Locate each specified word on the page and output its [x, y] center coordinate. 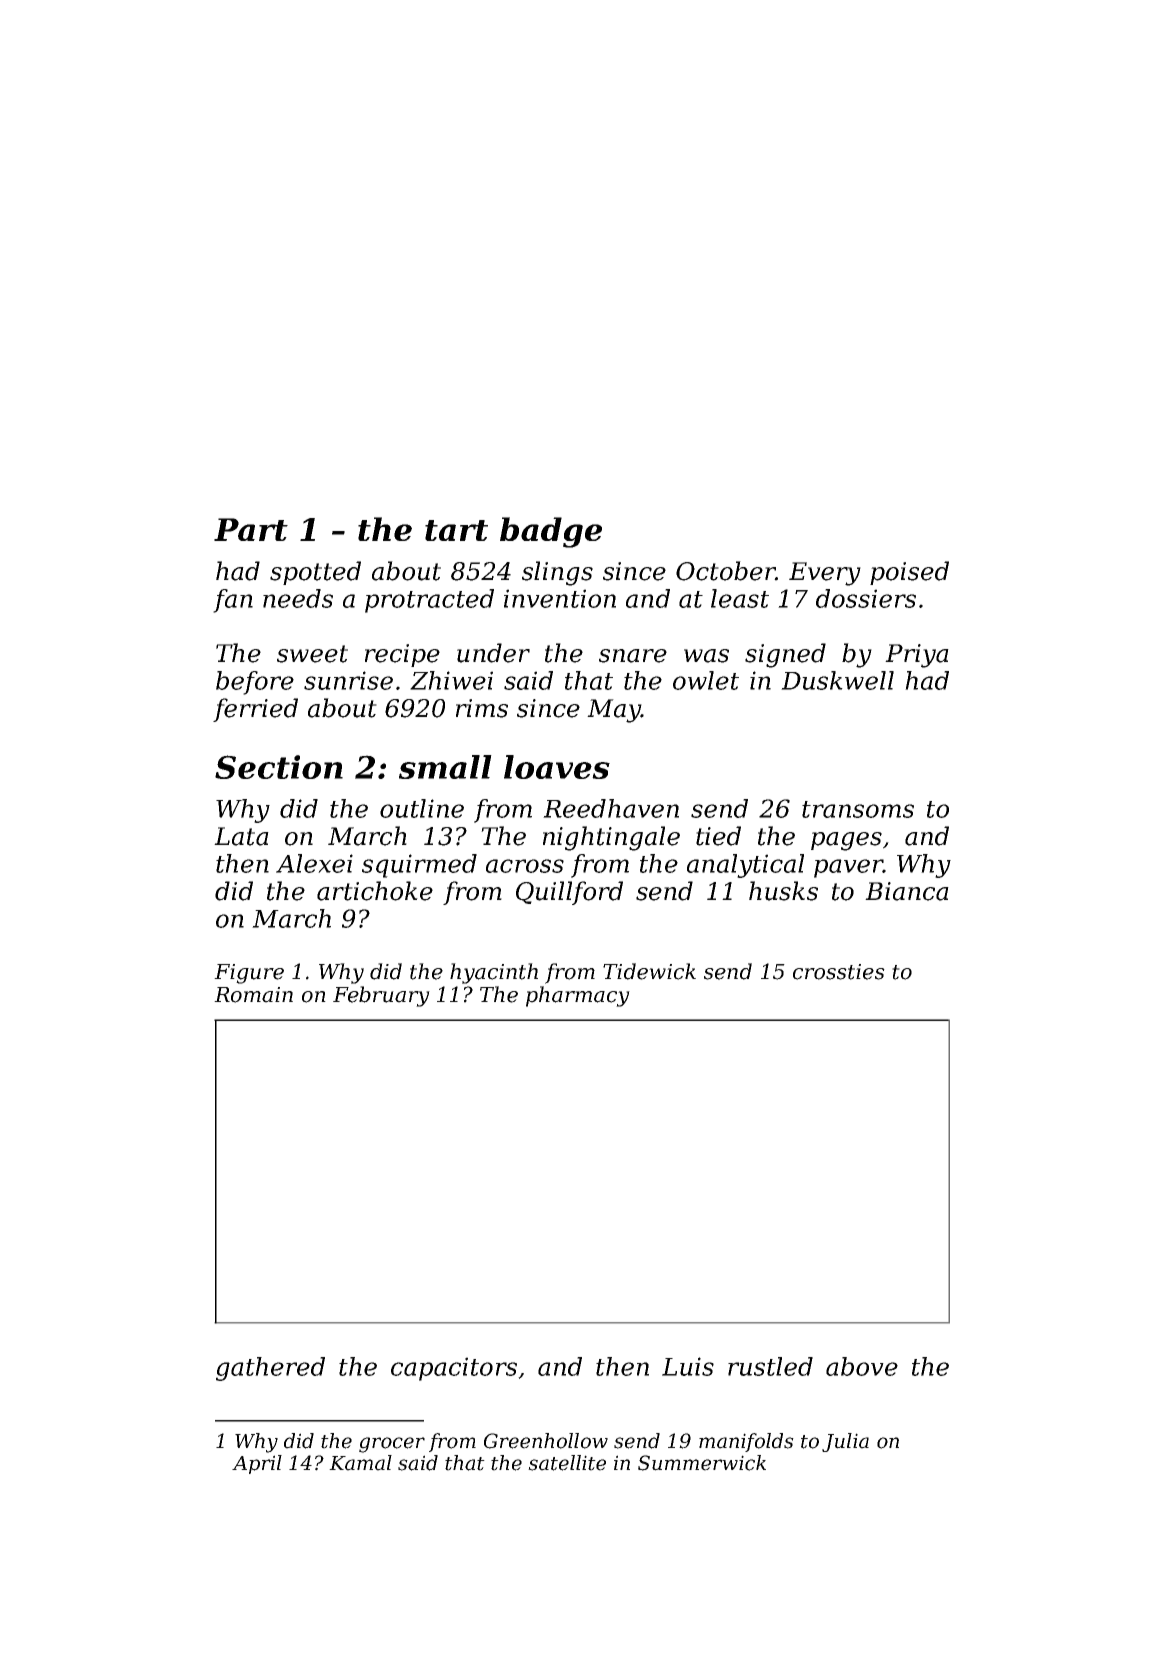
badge [551, 532]
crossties [839, 972]
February [381, 996]
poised [909, 573]
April [257, 1464]
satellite [567, 1463]
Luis [688, 1366]
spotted [315, 573]
